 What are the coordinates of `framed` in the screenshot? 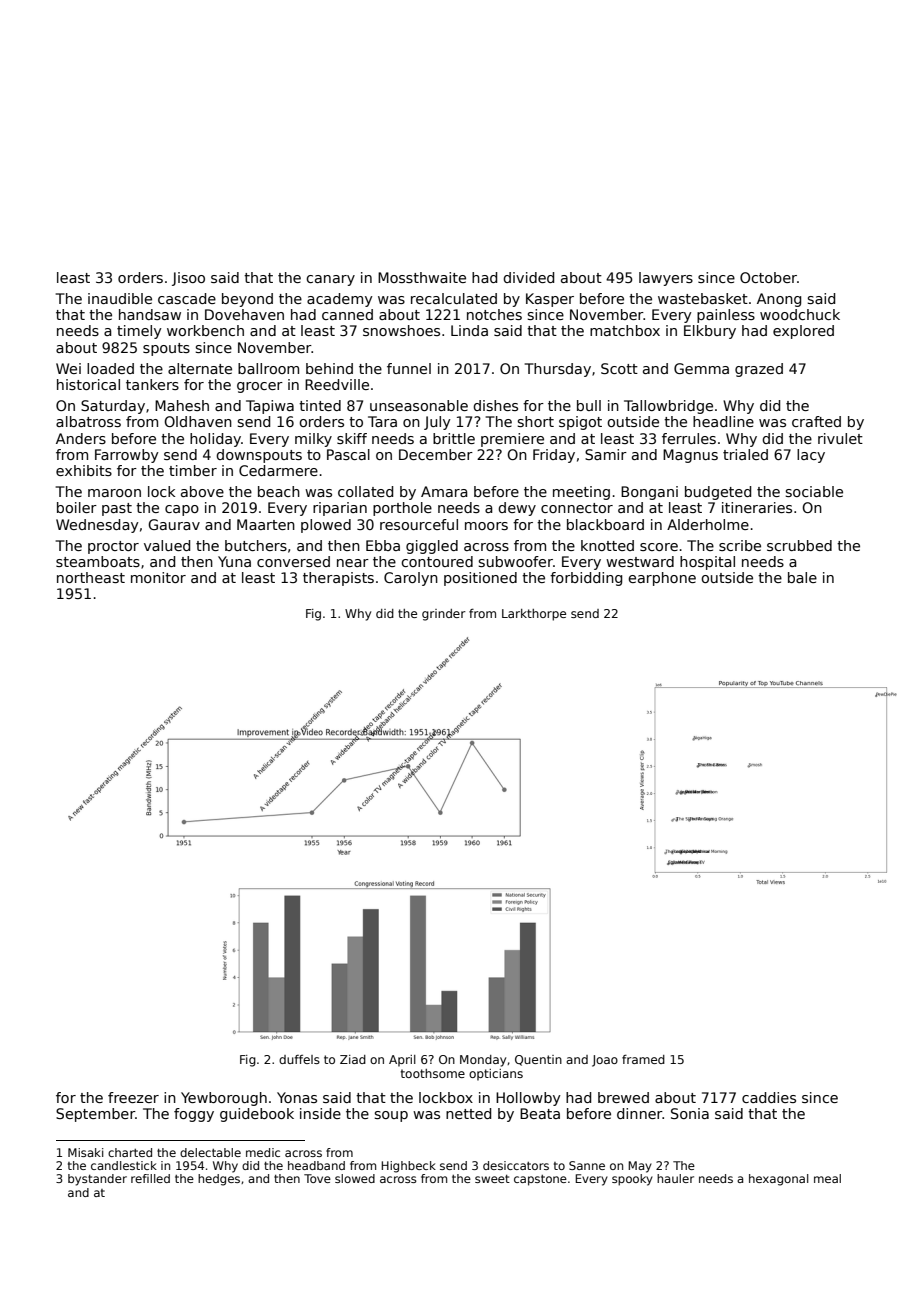 It's located at (643, 1059).
